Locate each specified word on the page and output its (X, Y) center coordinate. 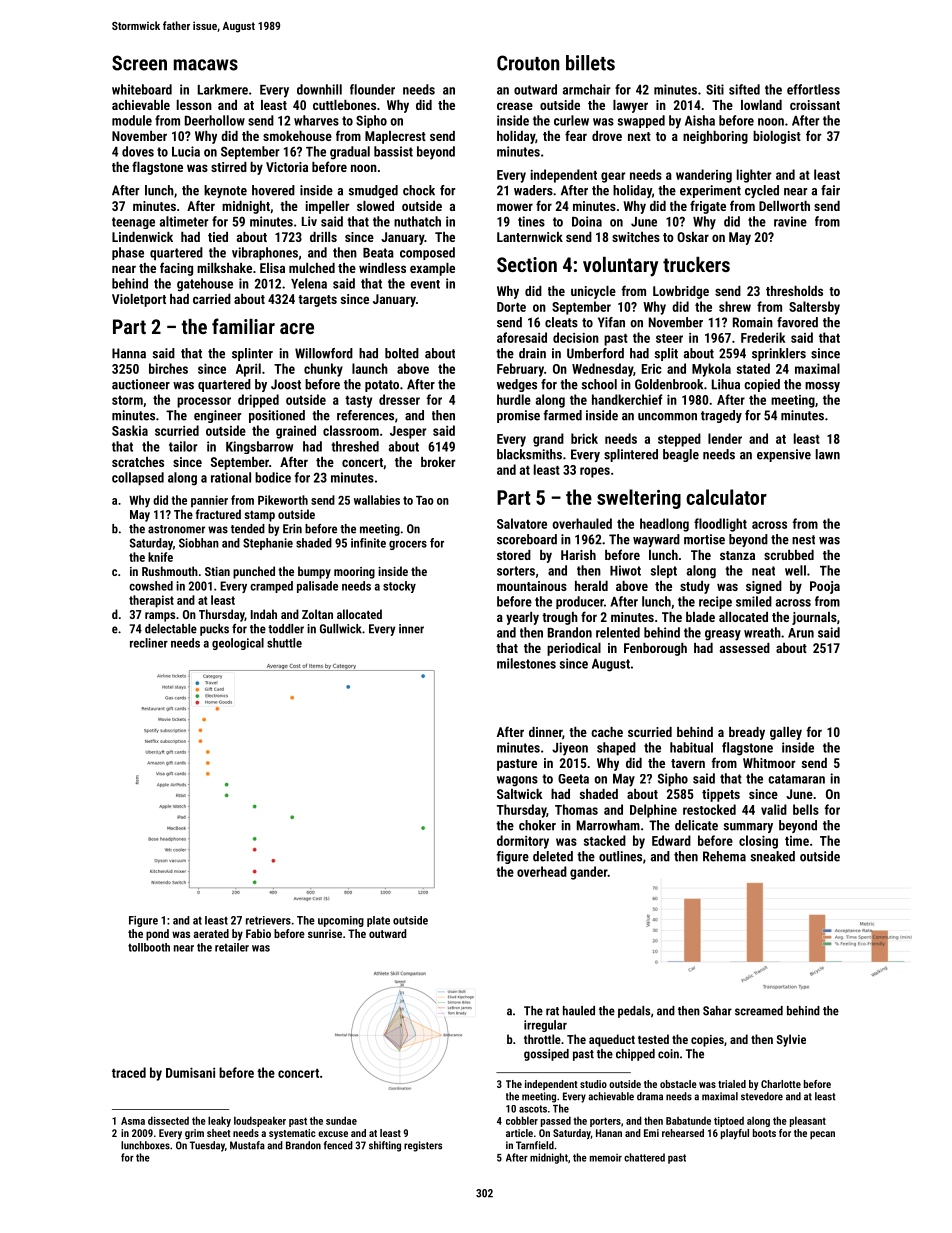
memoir (606, 1157)
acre (297, 328)
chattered (644, 1157)
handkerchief (627, 399)
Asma (133, 1121)
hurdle (514, 399)
